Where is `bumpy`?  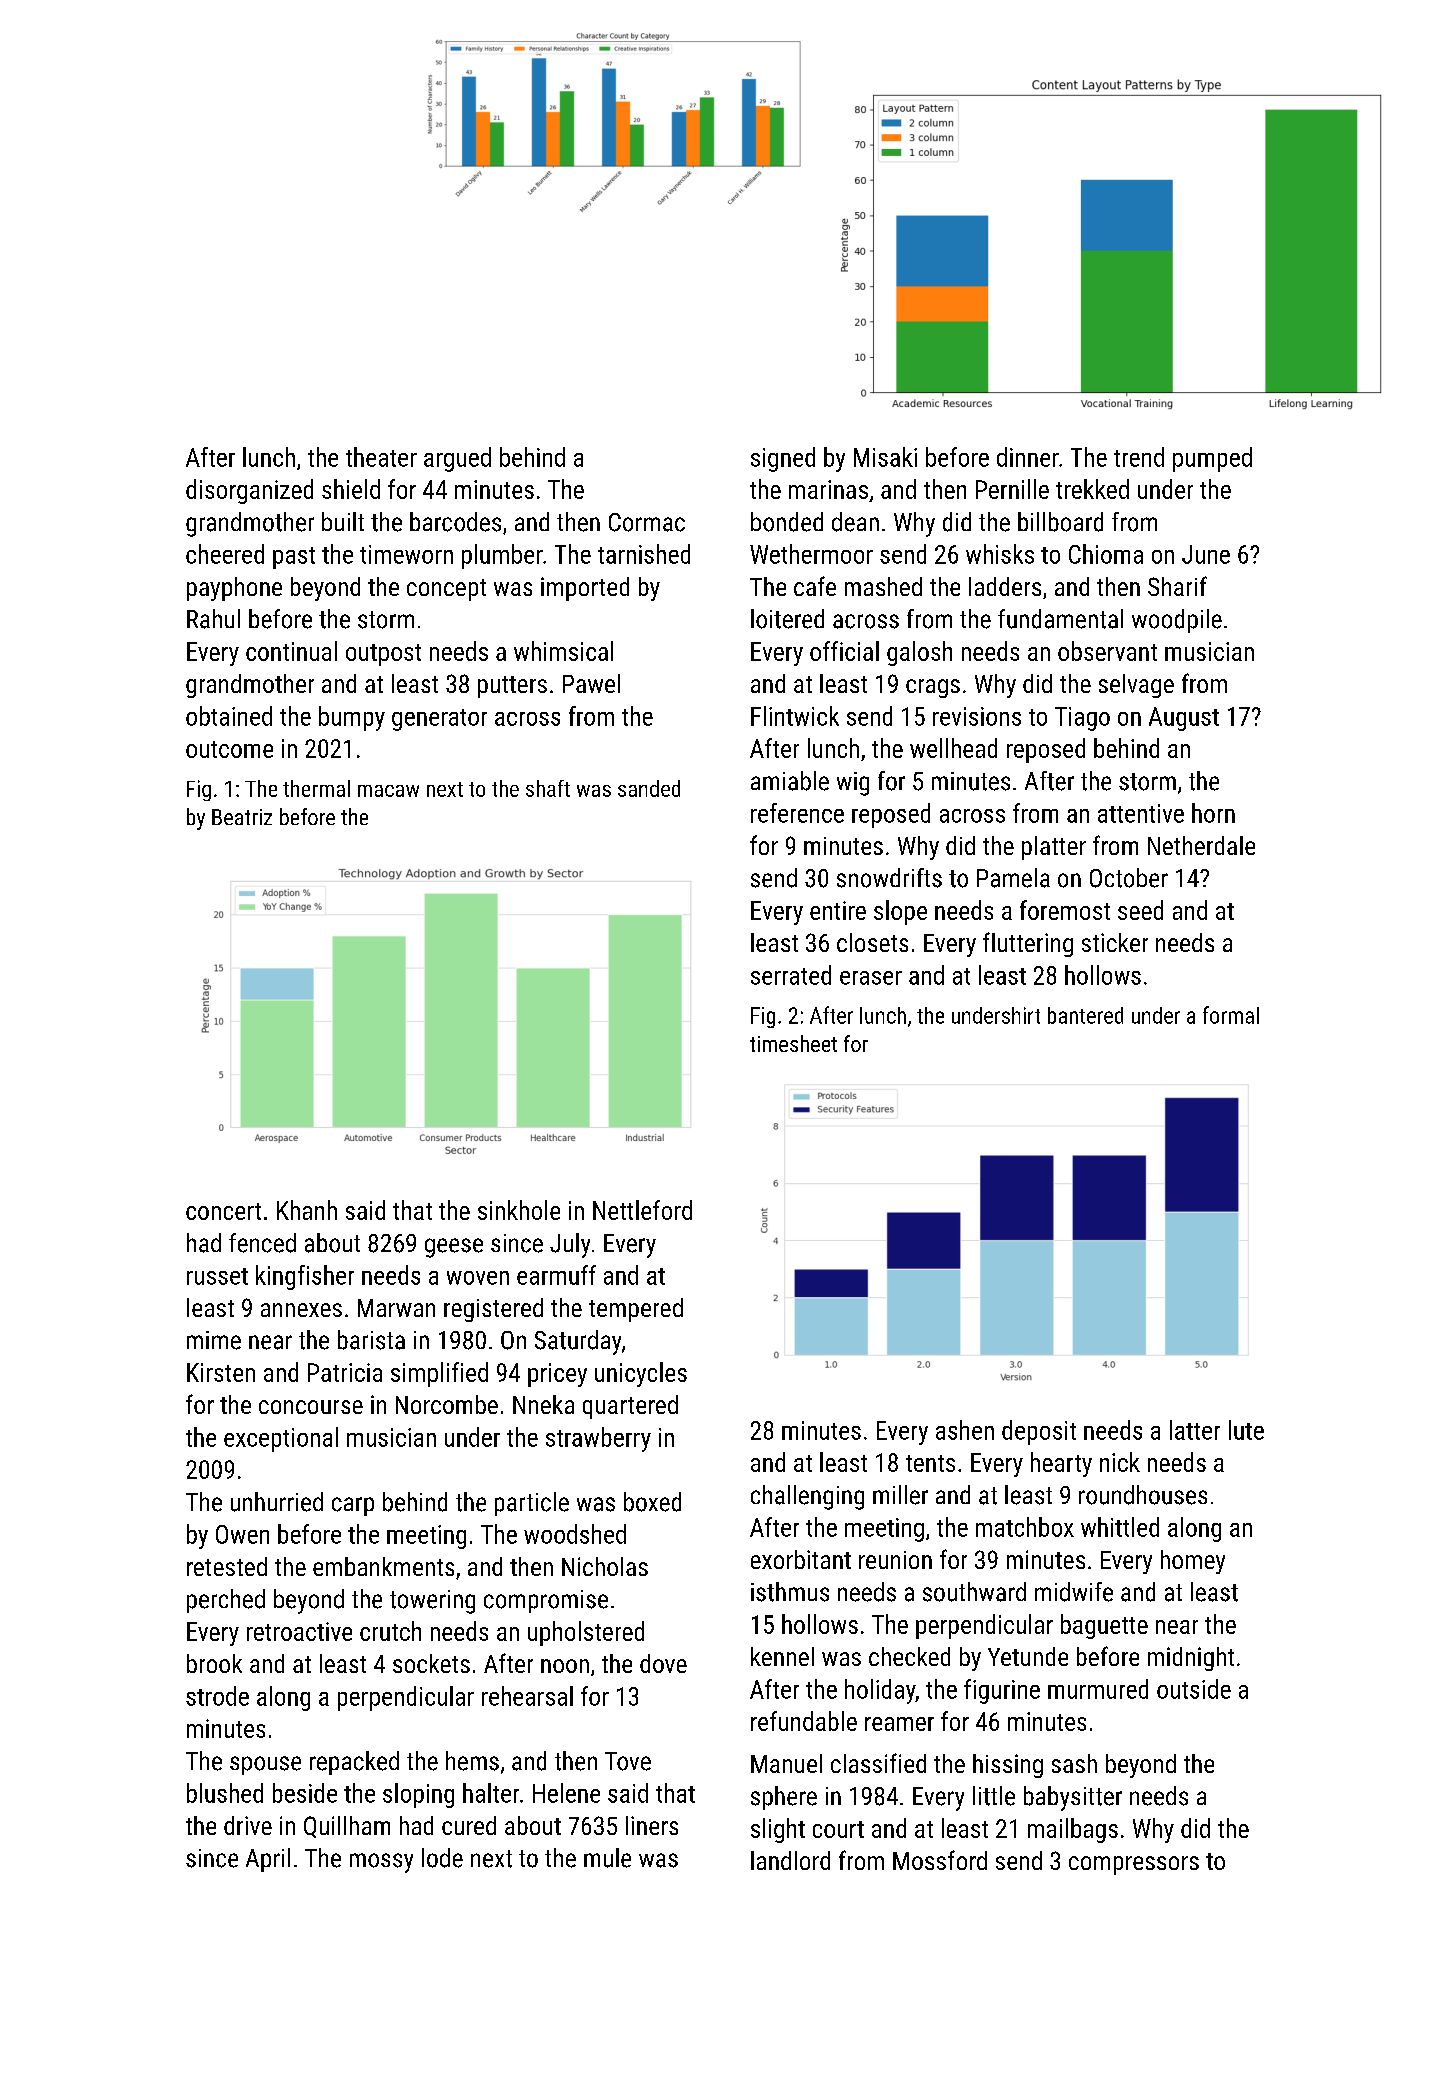 bumpy is located at coordinates (352, 718).
